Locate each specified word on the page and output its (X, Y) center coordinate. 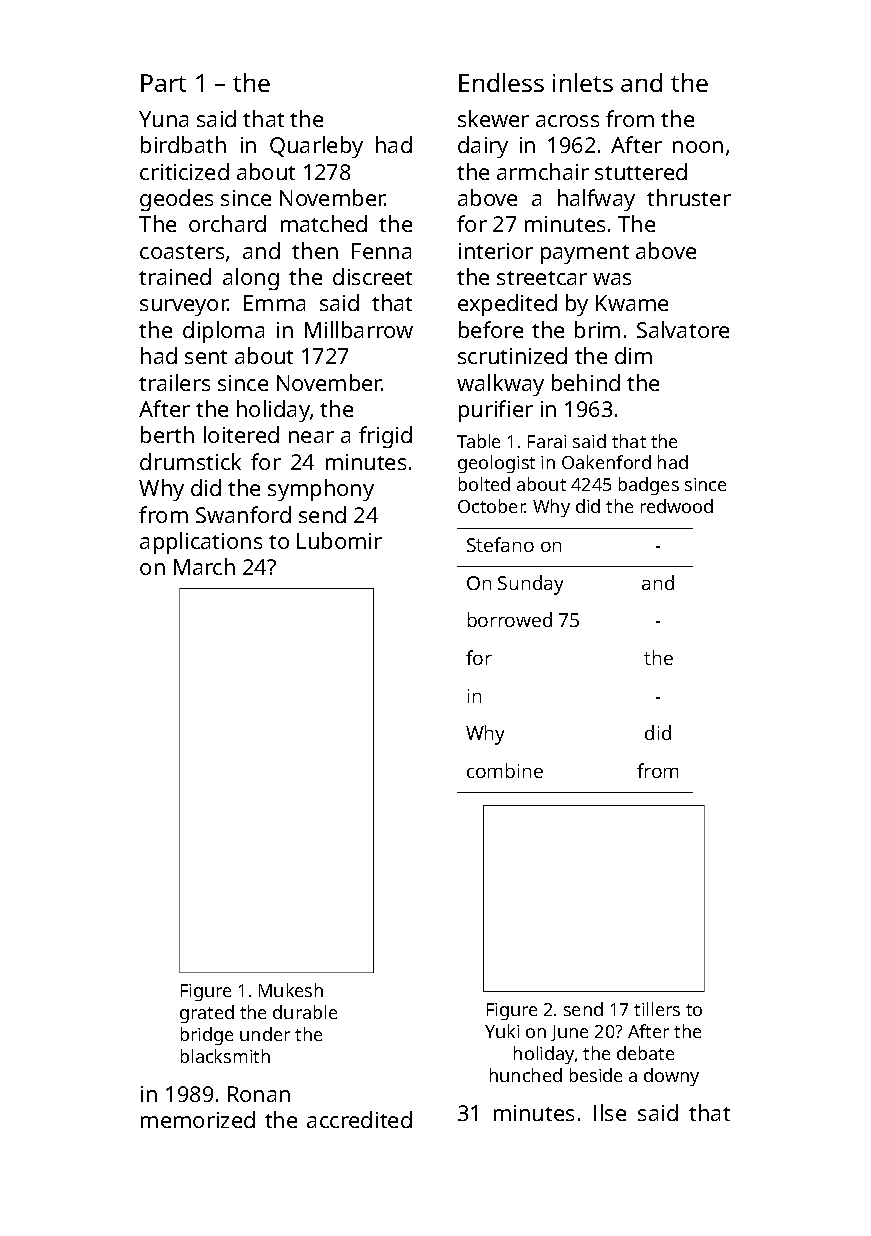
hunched (526, 1075)
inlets (583, 82)
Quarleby (316, 147)
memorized (198, 1119)
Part (163, 83)
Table (478, 441)
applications (201, 543)
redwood (677, 506)
